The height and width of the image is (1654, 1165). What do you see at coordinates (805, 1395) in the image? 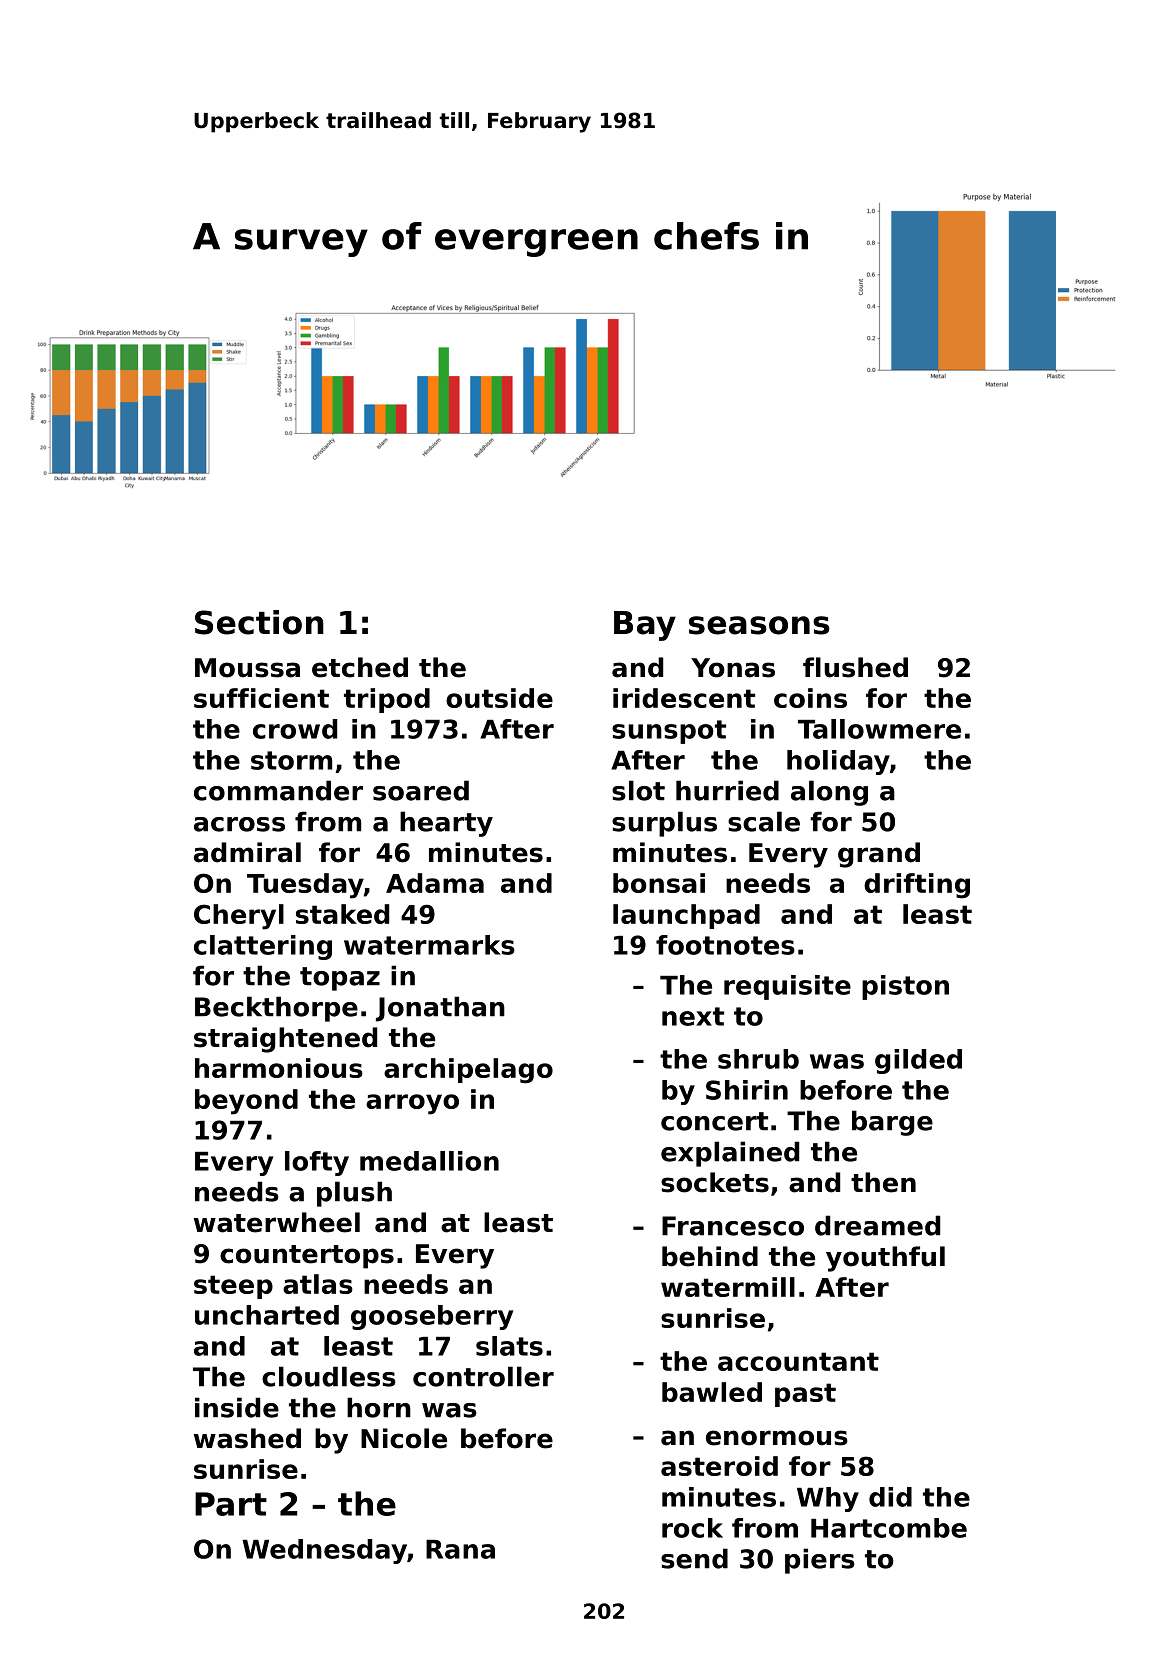
I see `past` at bounding box center [805, 1395].
